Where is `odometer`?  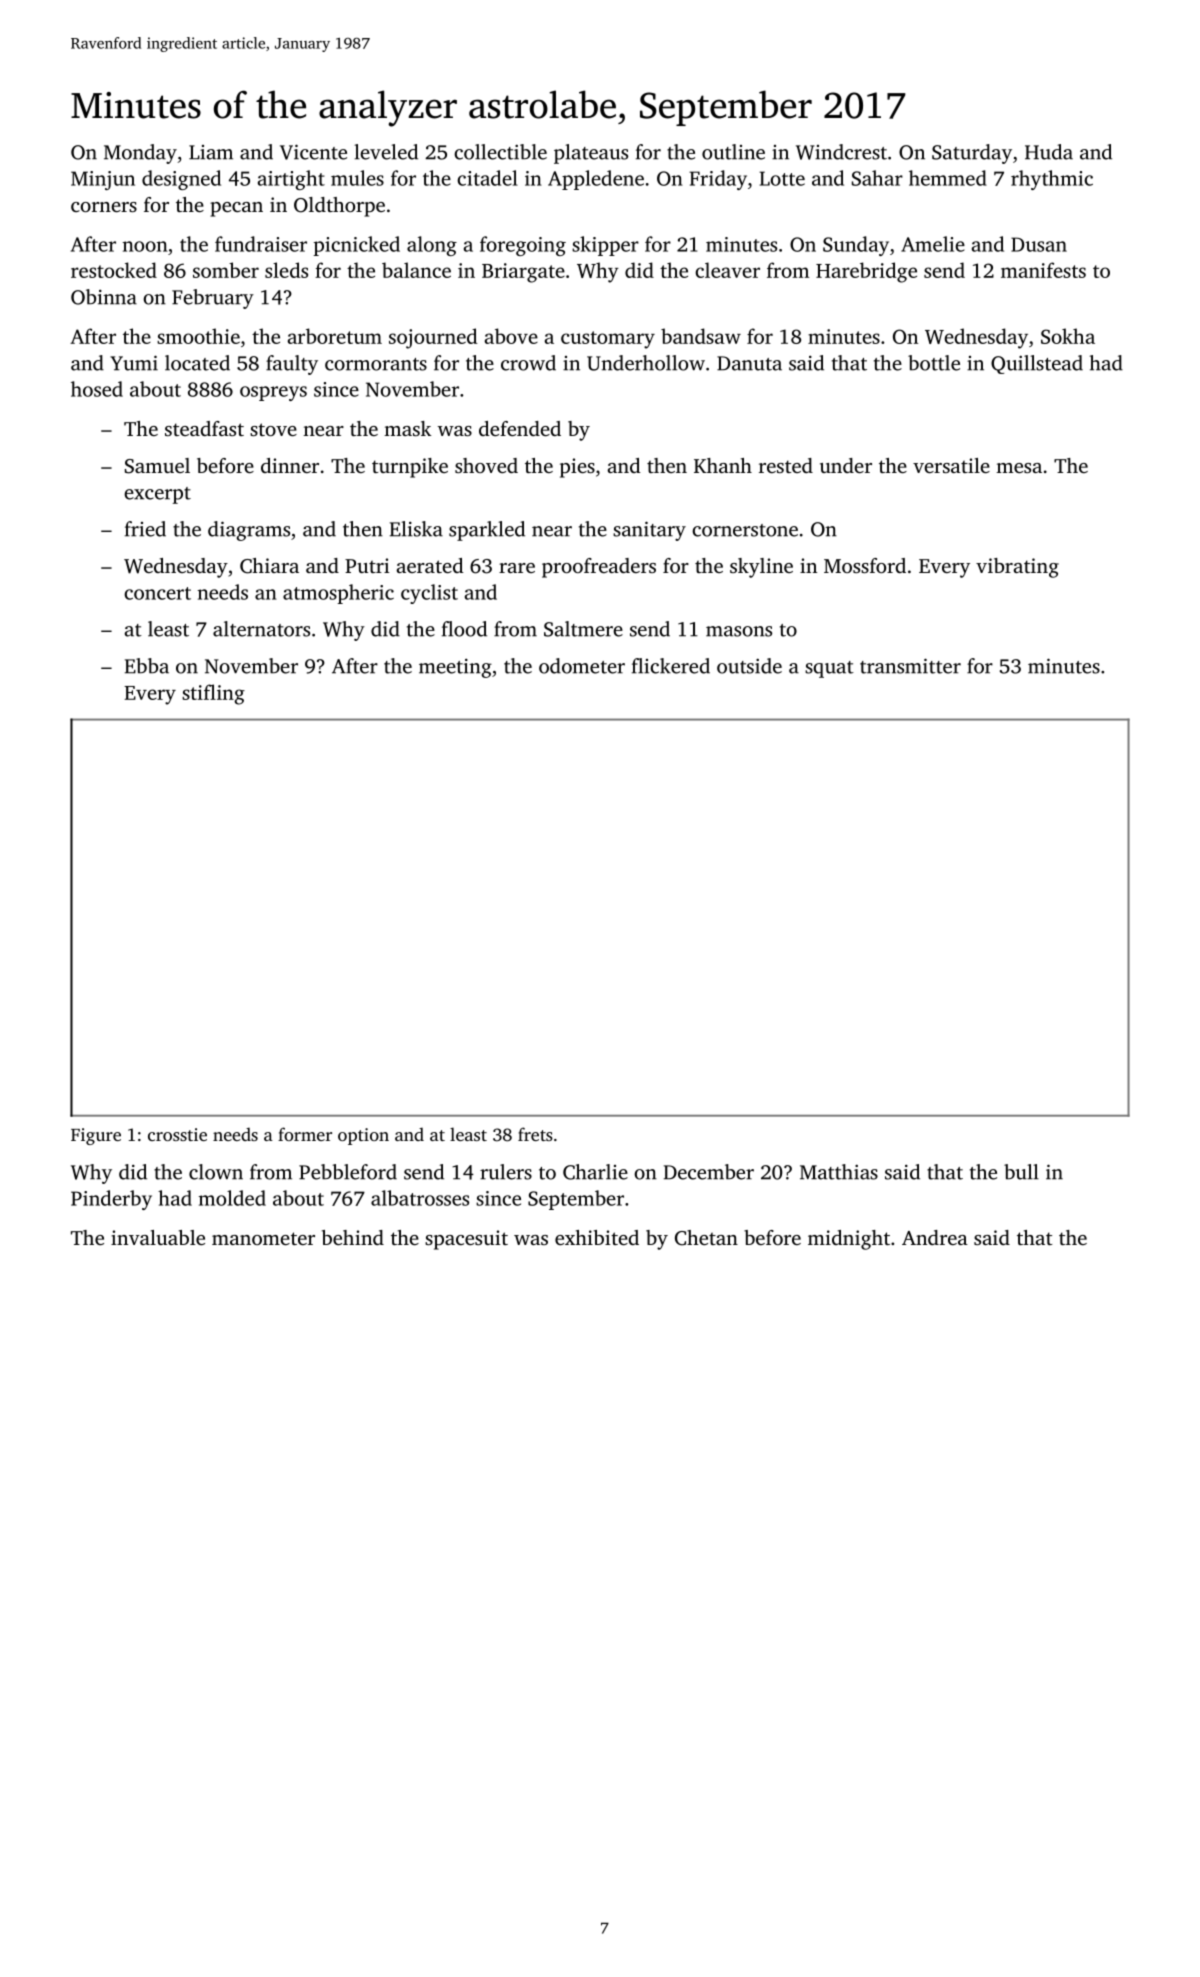
odometer is located at coordinates (582, 666).
